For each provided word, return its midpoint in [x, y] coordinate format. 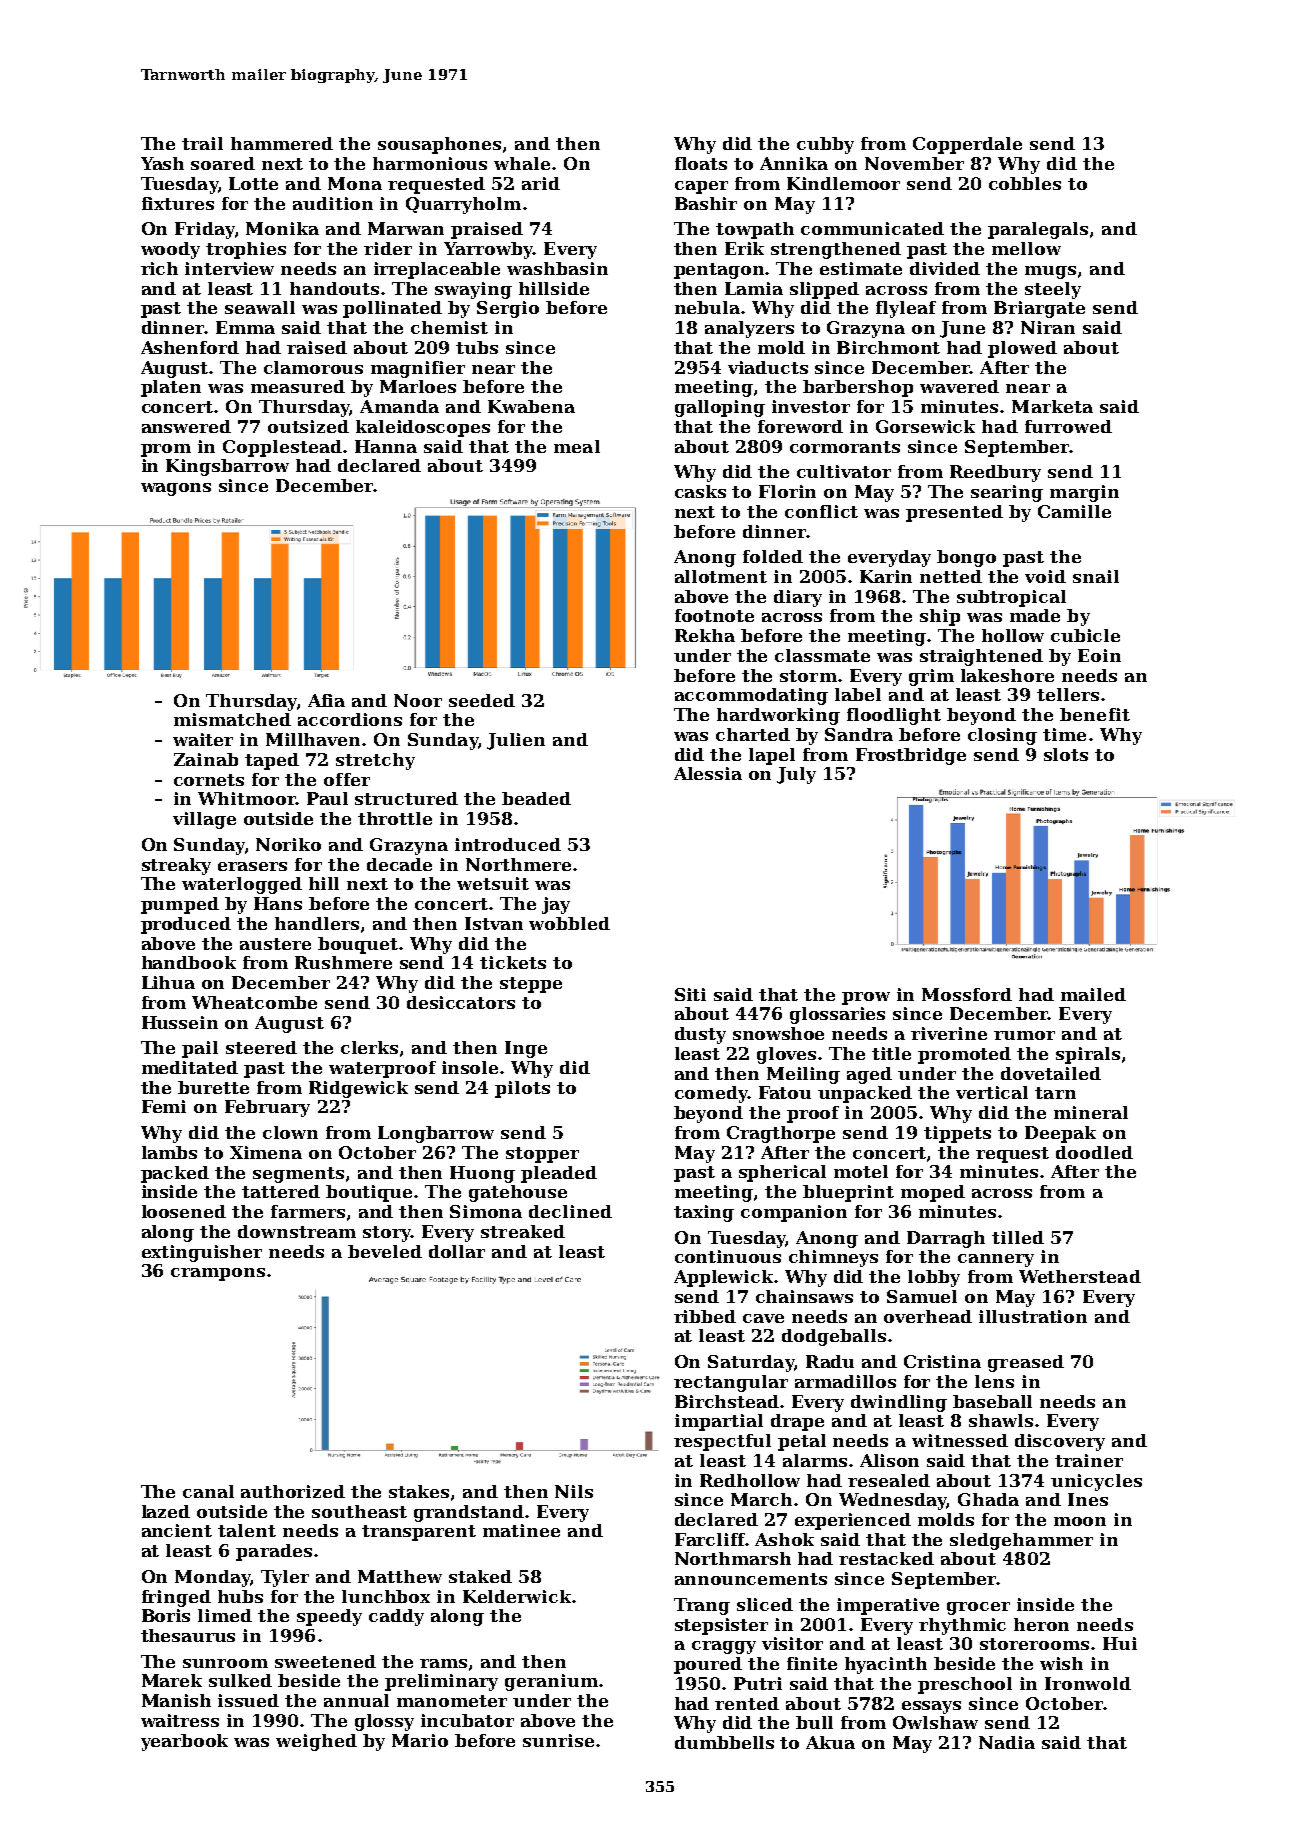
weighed [316, 1742]
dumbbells [724, 1742]
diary [798, 598]
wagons [176, 489]
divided [945, 268]
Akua [830, 1742]
